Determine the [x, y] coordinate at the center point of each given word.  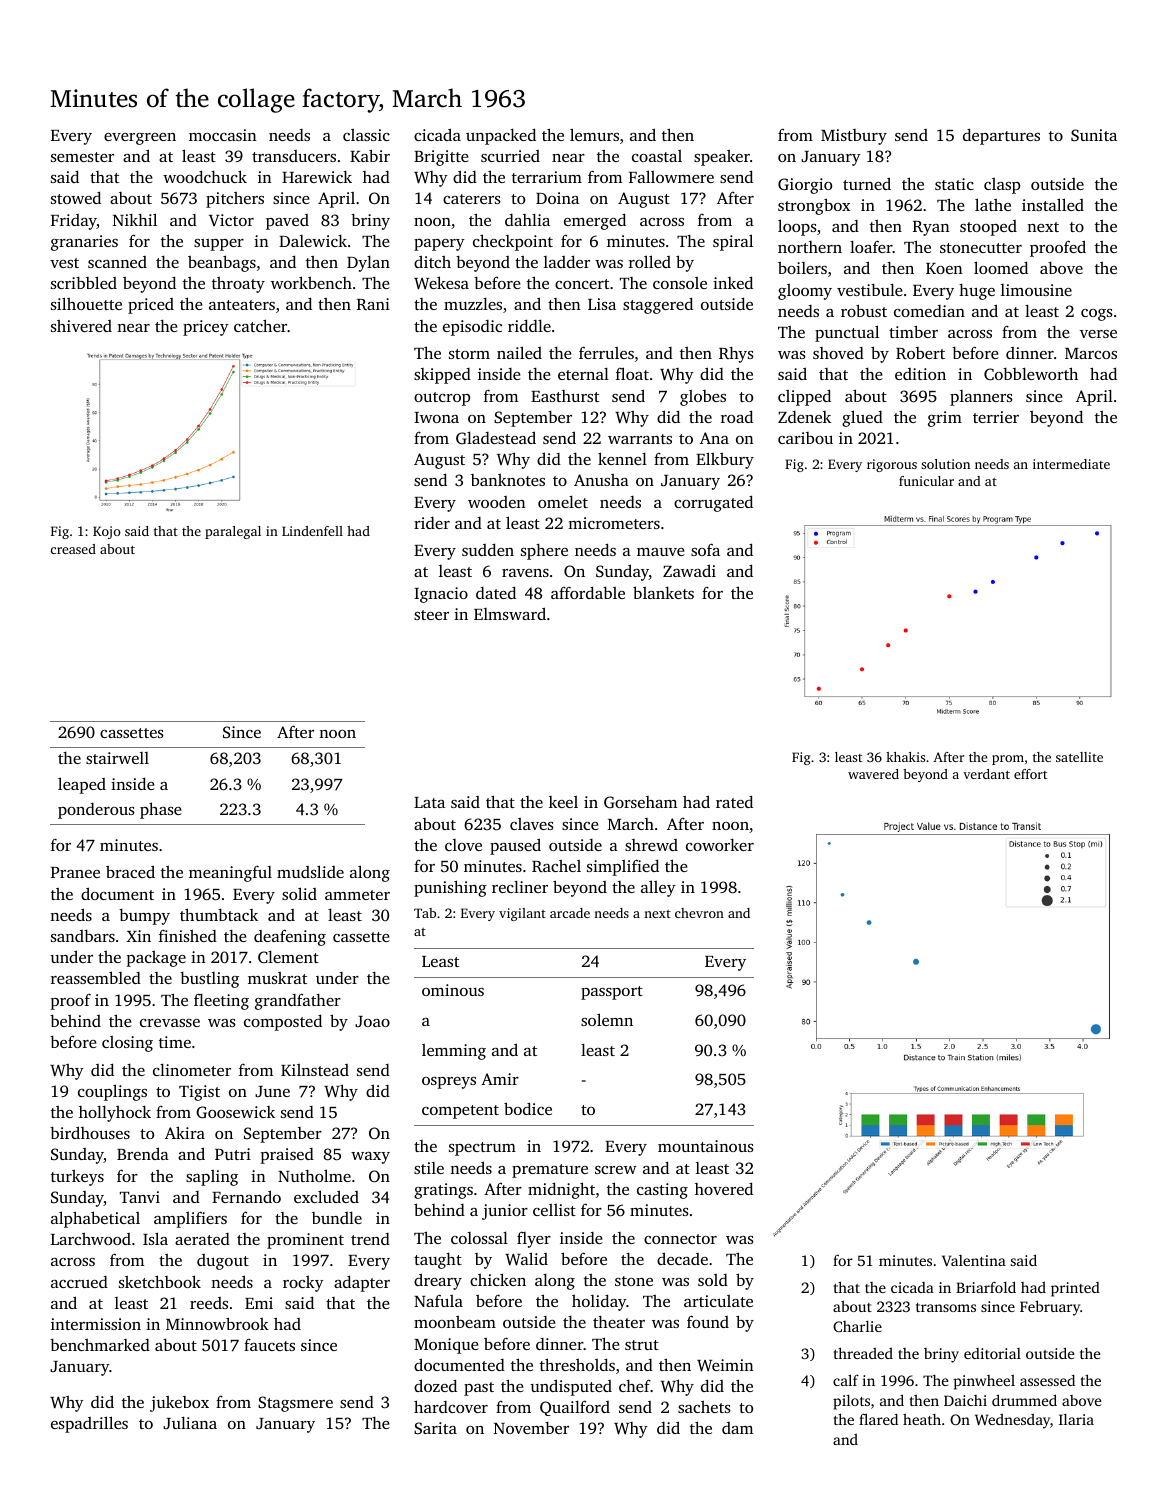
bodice [528, 1108]
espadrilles [89, 1424]
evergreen [140, 139]
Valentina [974, 1260]
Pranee [75, 872]
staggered [658, 305]
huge [977, 292]
